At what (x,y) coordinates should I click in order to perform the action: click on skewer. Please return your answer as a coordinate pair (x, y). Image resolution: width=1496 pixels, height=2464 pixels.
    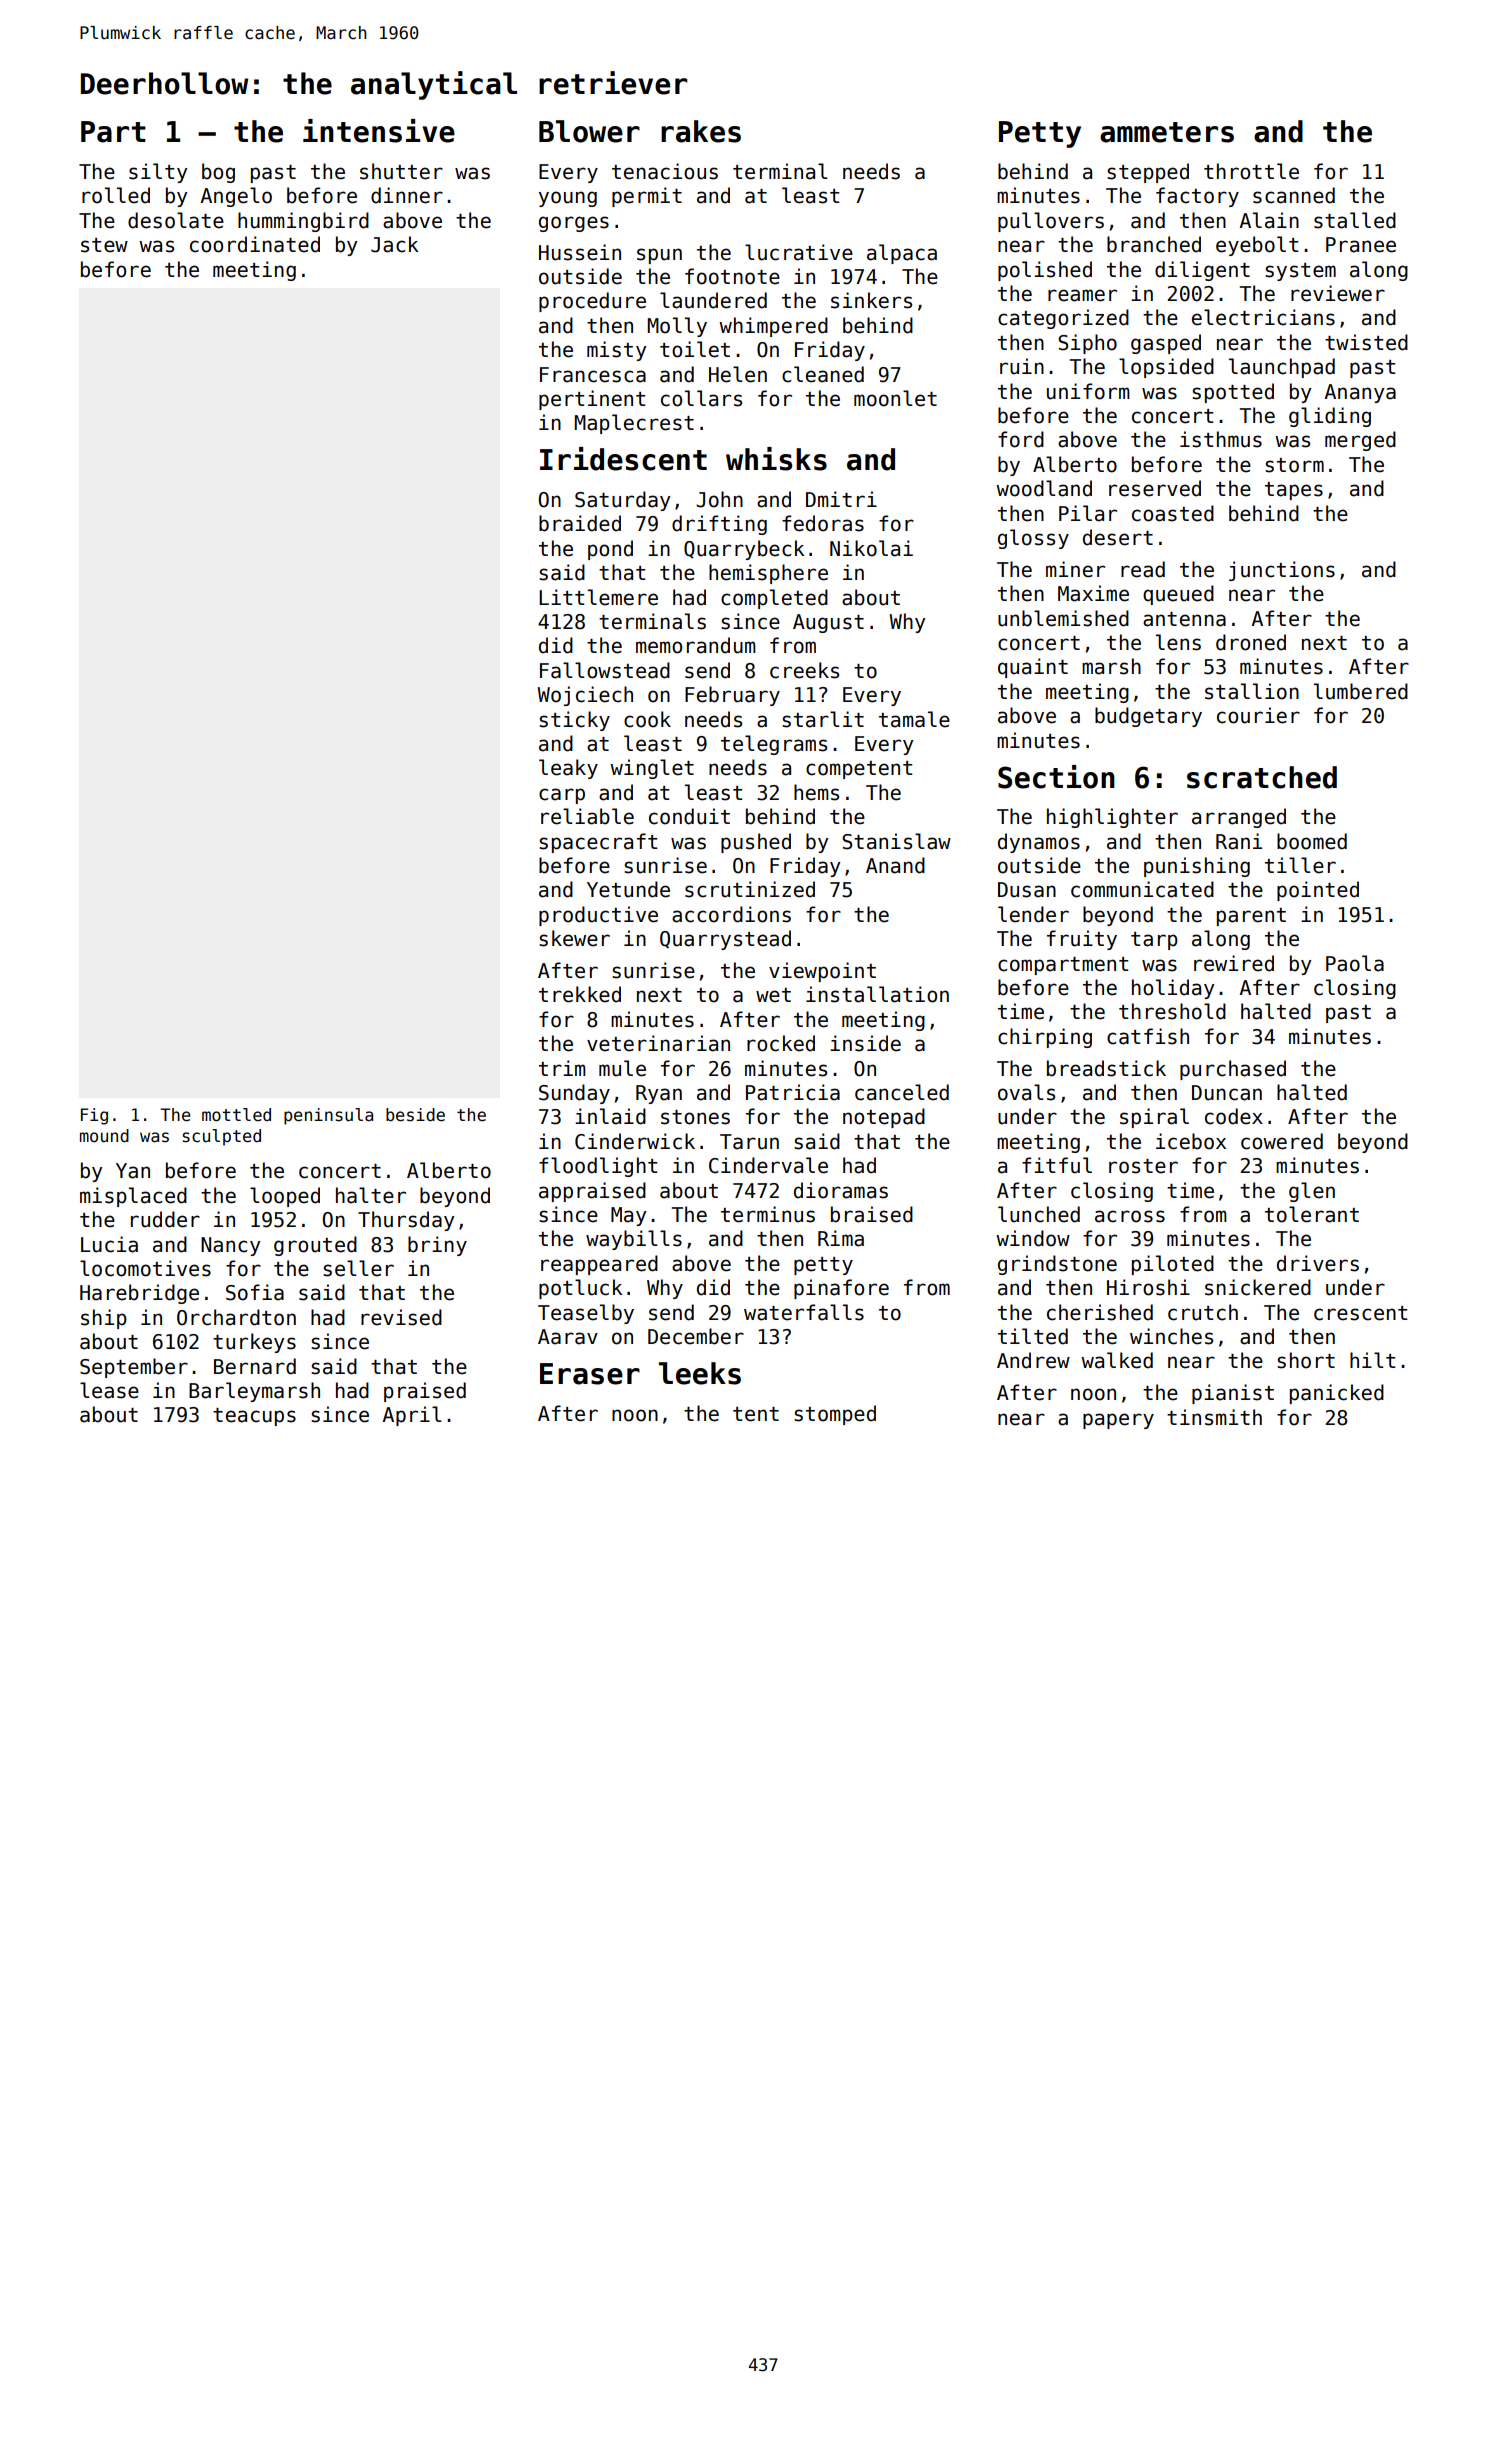
    Looking at the image, I should click on (574, 938).
